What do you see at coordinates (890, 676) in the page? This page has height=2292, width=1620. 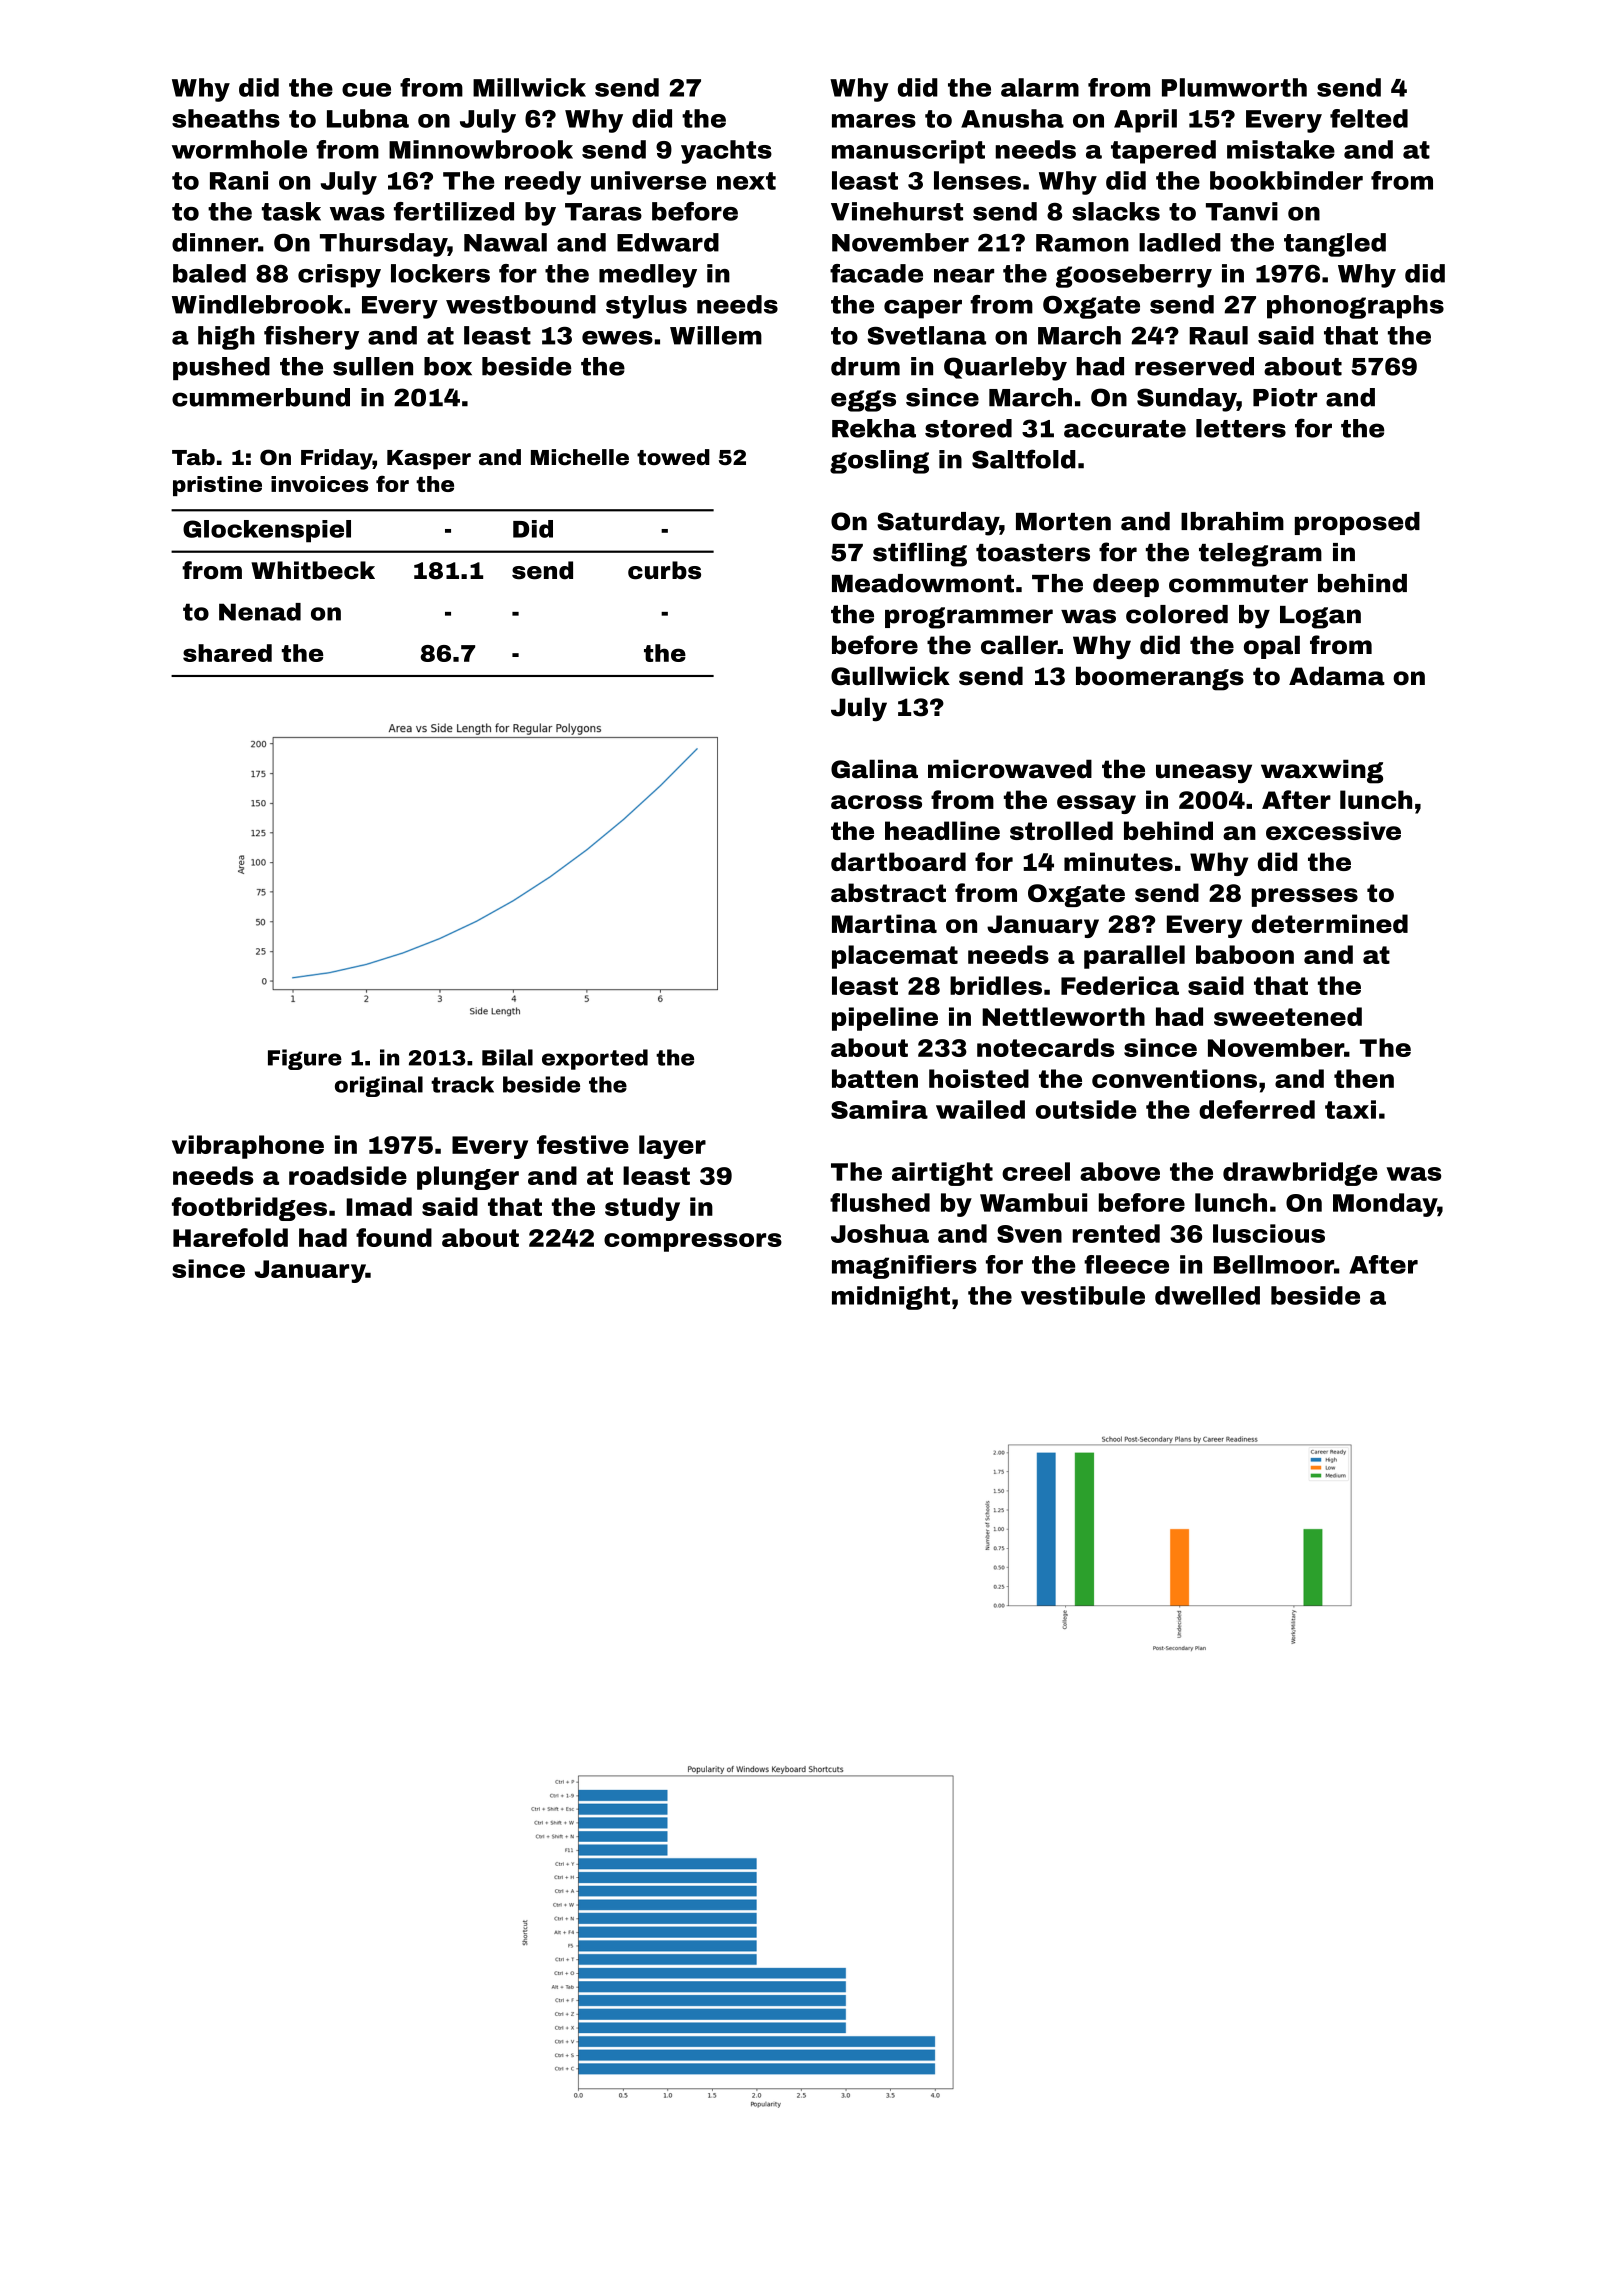 I see `Gullwick` at bounding box center [890, 676].
